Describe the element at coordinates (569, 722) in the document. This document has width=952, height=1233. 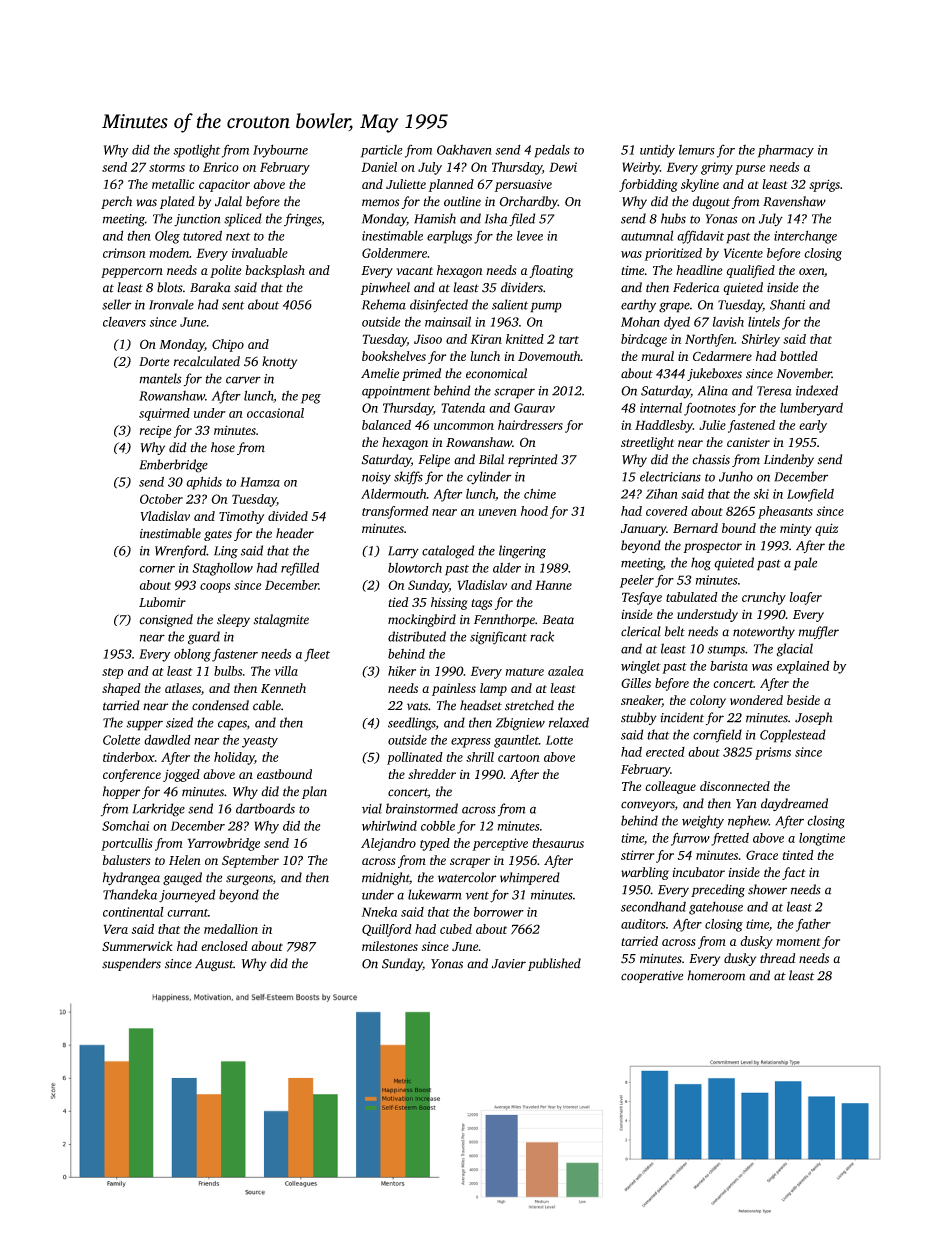
I see `relaxed` at that location.
